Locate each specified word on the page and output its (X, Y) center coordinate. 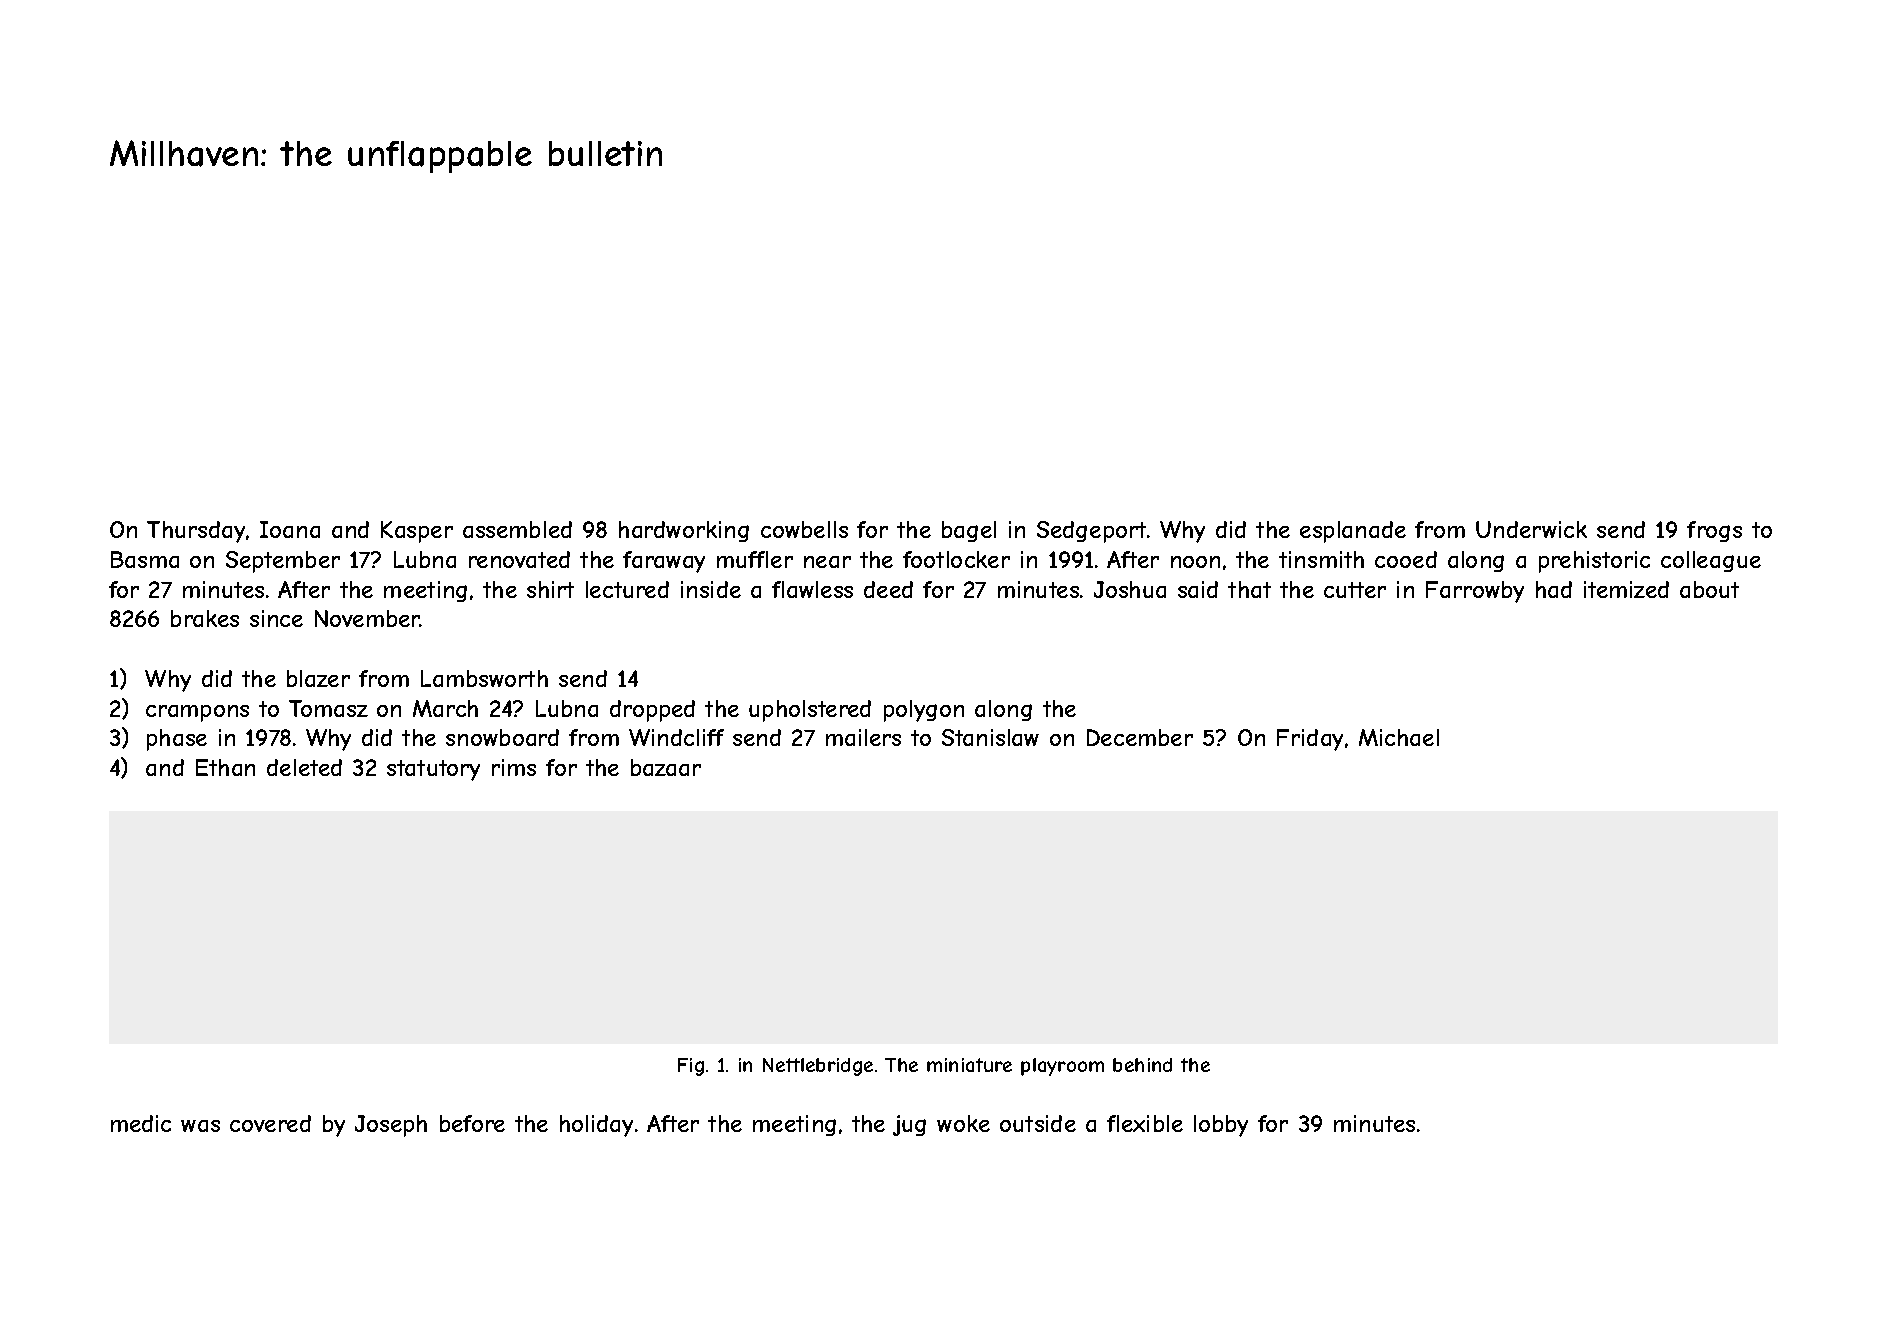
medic (141, 1123)
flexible (1145, 1123)
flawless (812, 589)
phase (177, 740)
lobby (1221, 1126)
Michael (1399, 737)
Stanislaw (990, 737)
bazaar (666, 767)
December (1140, 737)
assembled (517, 529)
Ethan (225, 767)
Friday (1310, 740)
